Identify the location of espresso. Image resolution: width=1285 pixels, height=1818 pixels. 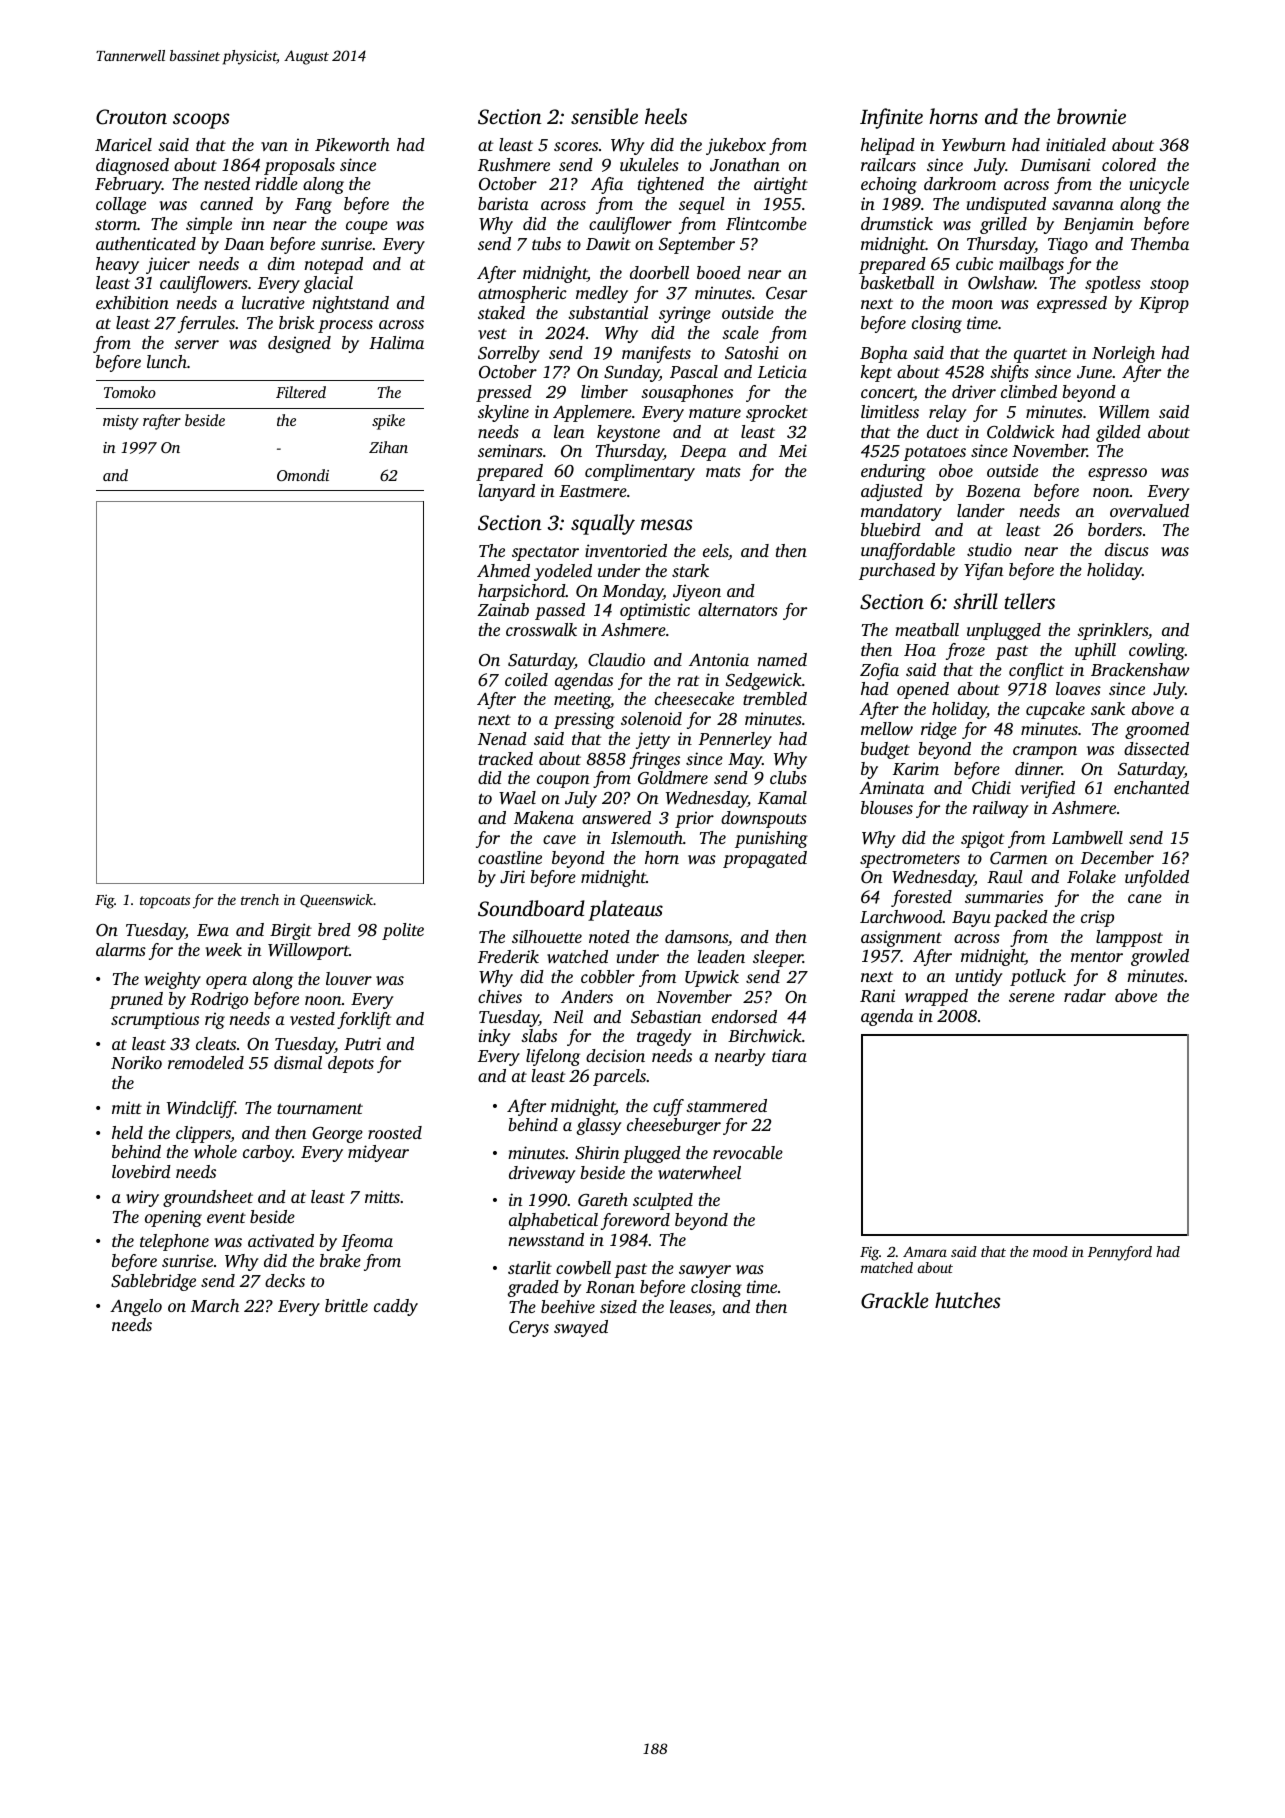
(1117, 474).
